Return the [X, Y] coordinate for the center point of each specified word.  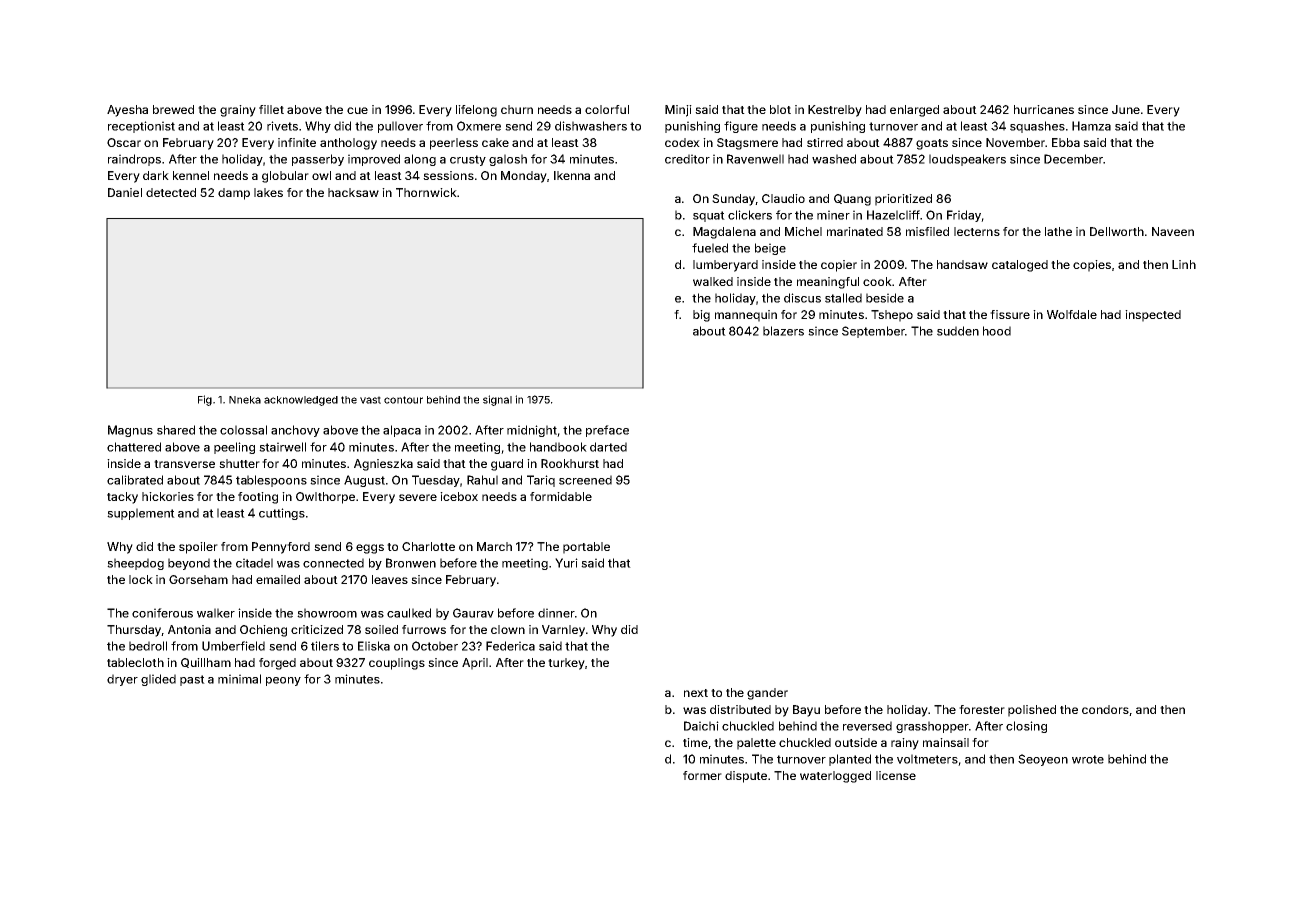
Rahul [482, 480]
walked [713, 281]
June [1126, 109]
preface [607, 431]
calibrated [135, 480]
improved [374, 160]
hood [997, 331]
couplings [397, 664]
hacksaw [353, 192]
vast [370, 400]
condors [1105, 709]
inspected [1153, 316]
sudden [958, 331]
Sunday [734, 200]
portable [586, 548]
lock [141, 579]
